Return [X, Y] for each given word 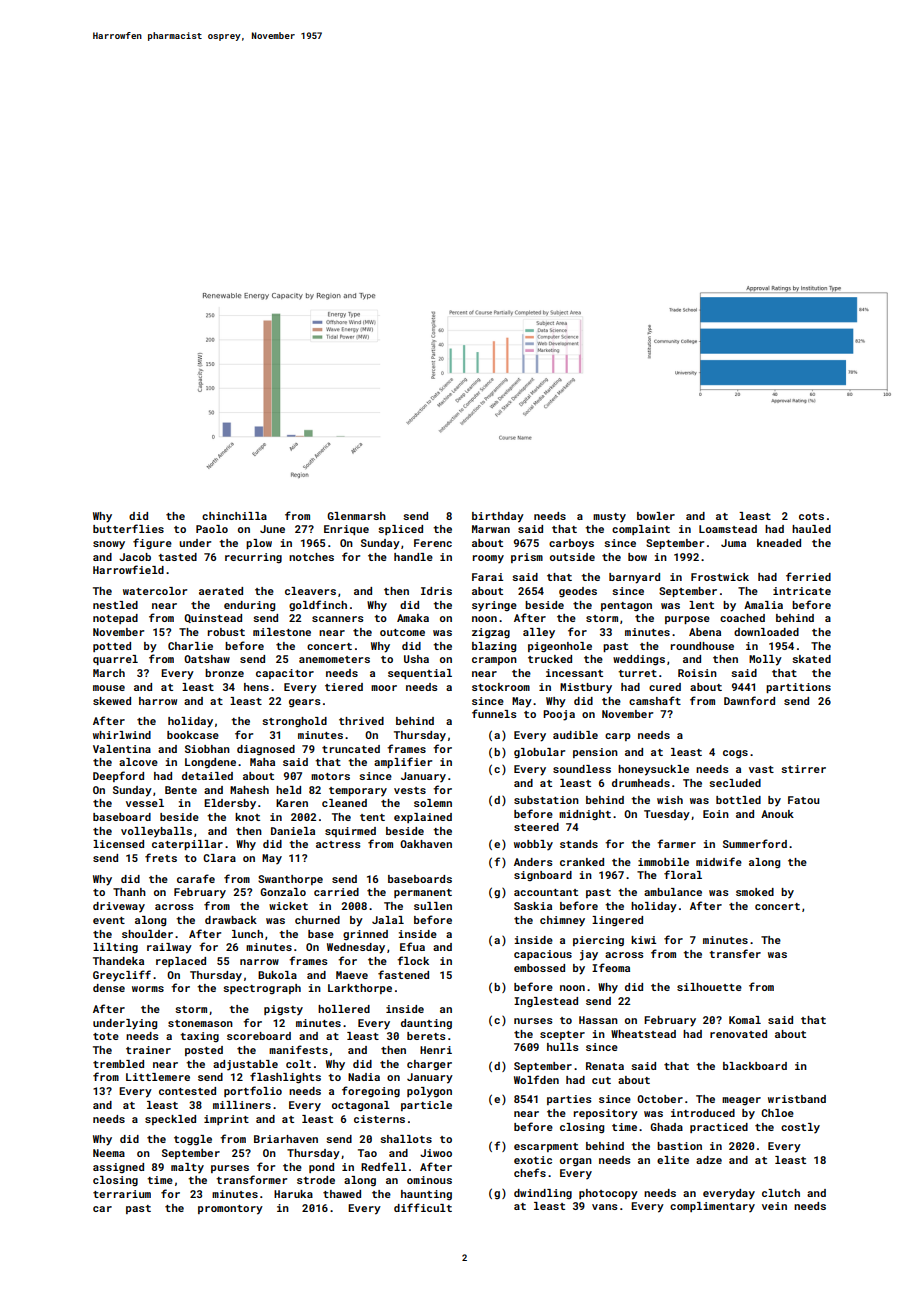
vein [774, 1206]
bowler [656, 516]
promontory [230, 1210]
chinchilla [234, 516]
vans [605, 1207]
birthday [498, 517]
